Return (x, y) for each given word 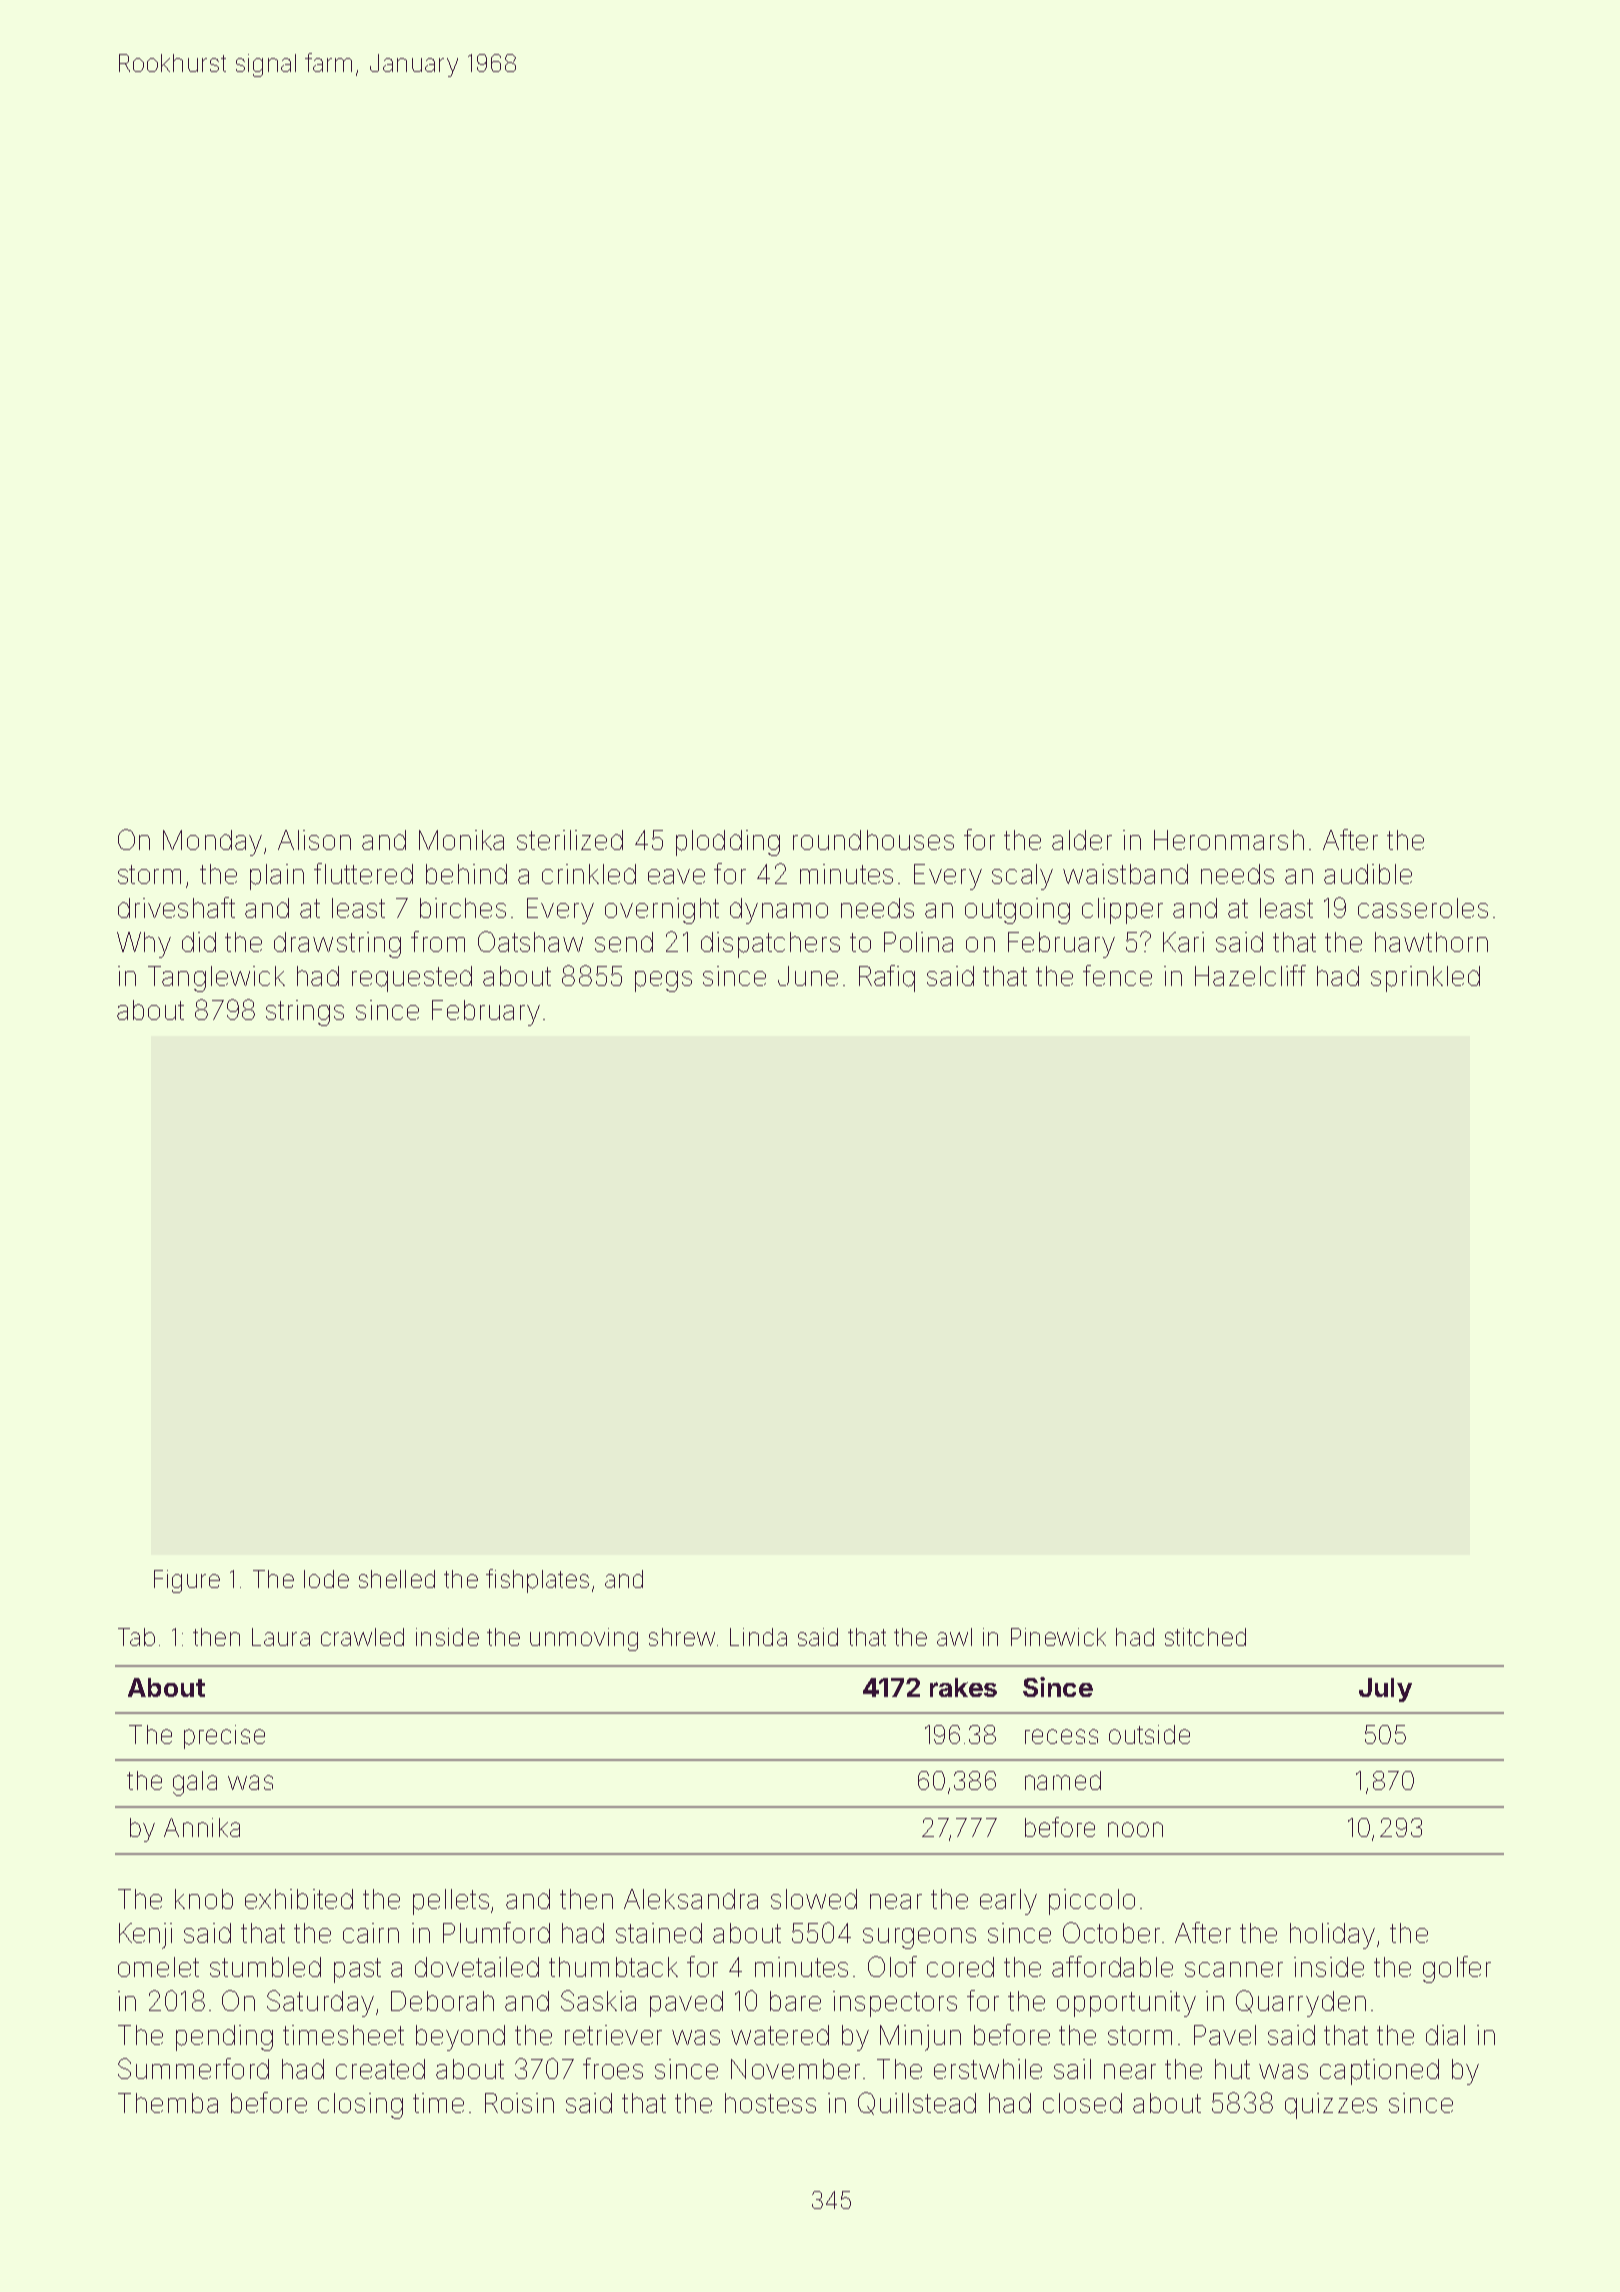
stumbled (265, 1967)
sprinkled (1425, 979)
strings (305, 1013)
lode (326, 1579)
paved (686, 2004)
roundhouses (873, 840)
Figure (187, 1581)
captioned (1379, 2072)
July (1385, 1690)
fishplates (537, 1581)
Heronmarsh (1229, 840)
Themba (168, 2103)
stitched (1205, 1637)
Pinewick (1058, 1637)
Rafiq (887, 978)
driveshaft (176, 907)
